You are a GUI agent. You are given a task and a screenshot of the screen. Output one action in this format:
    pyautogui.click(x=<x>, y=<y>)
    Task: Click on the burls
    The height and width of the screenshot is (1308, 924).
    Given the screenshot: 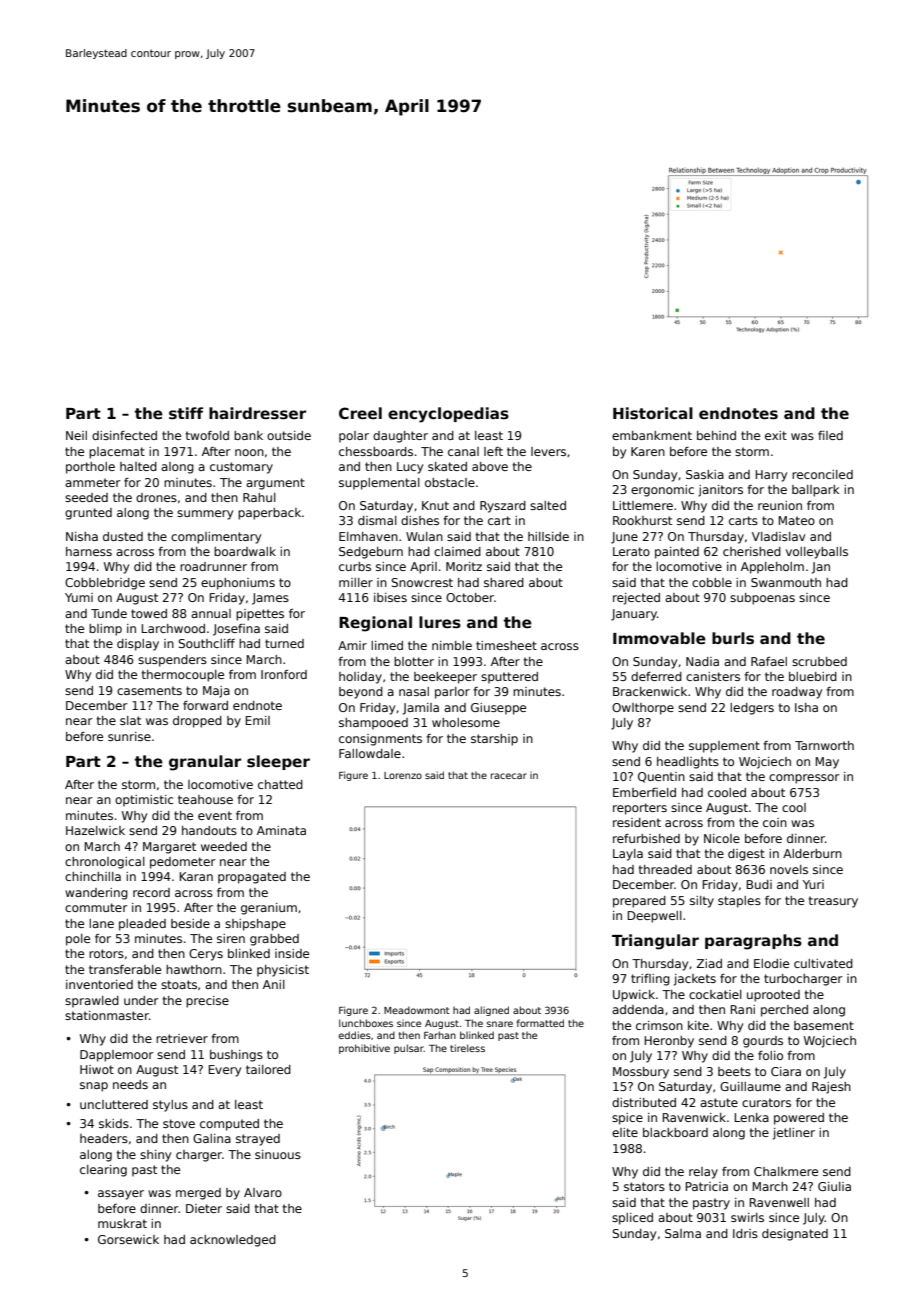 What is the action you would take?
    pyautogui.click(x=733, y=638)
